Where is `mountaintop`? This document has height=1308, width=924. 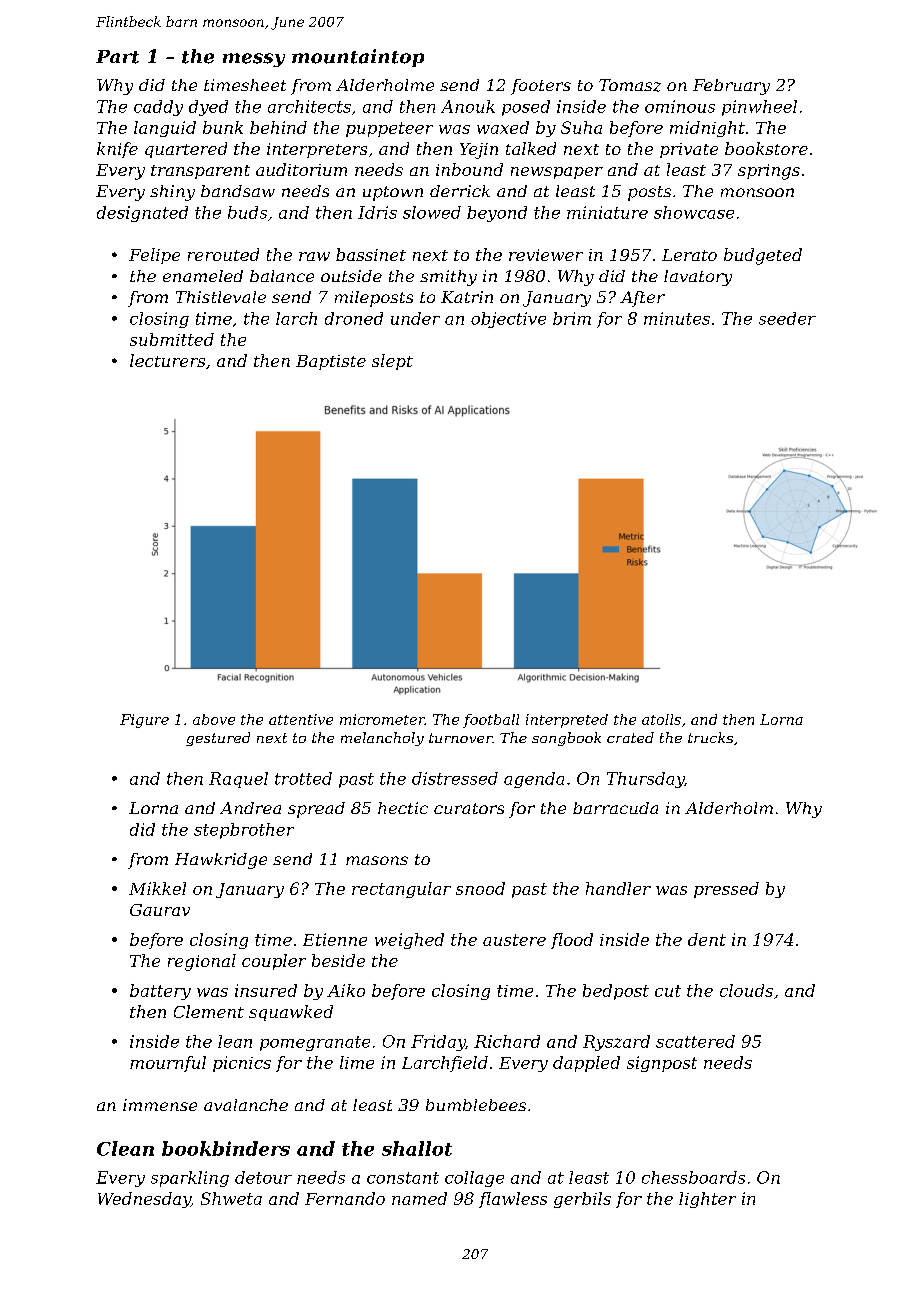 mountaintop is located at coordinates (358, 58).
